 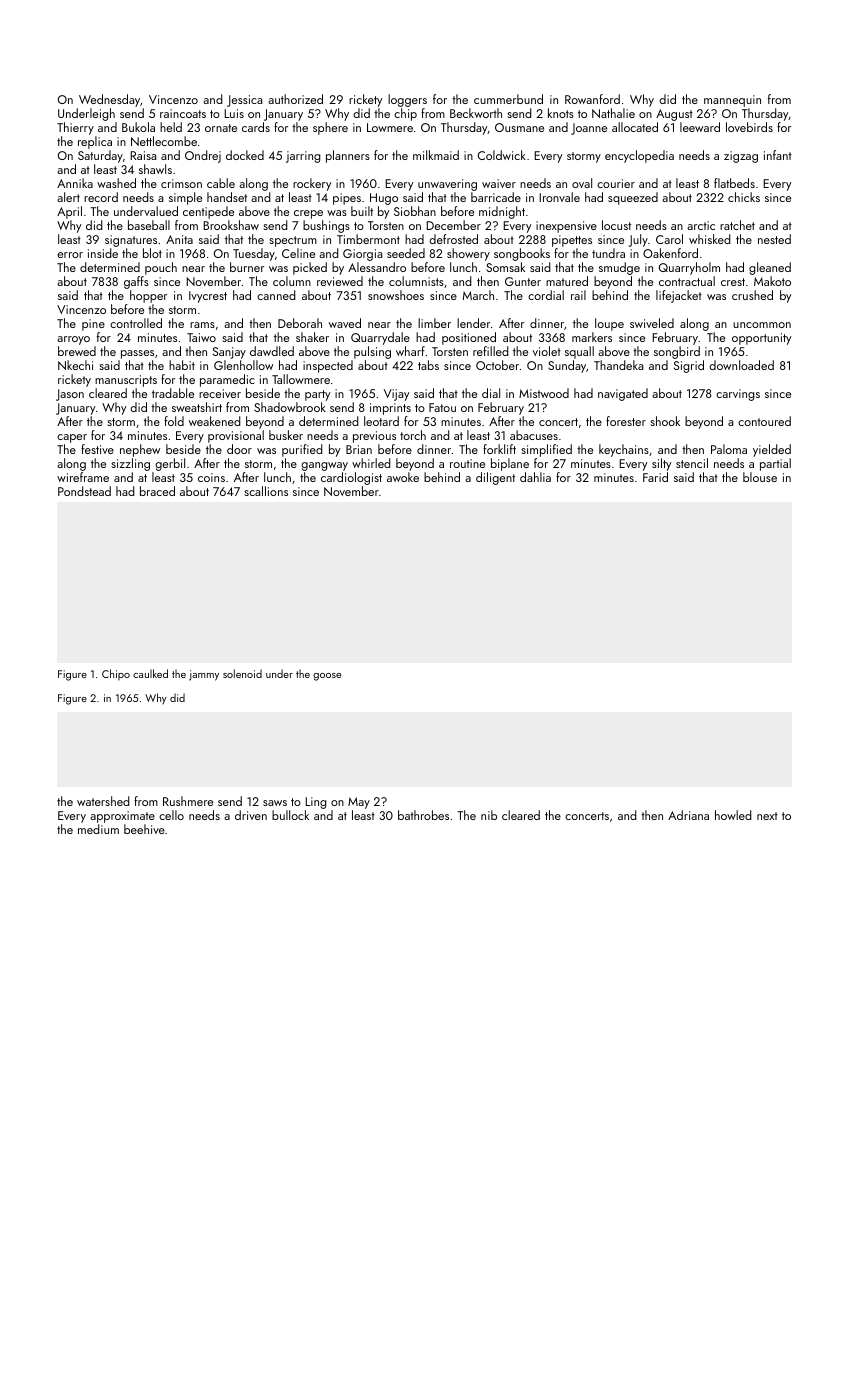 What do you see at coordinates (566, 227) in the image?
I see `inexpensive` at bounding box center [566, 227].
